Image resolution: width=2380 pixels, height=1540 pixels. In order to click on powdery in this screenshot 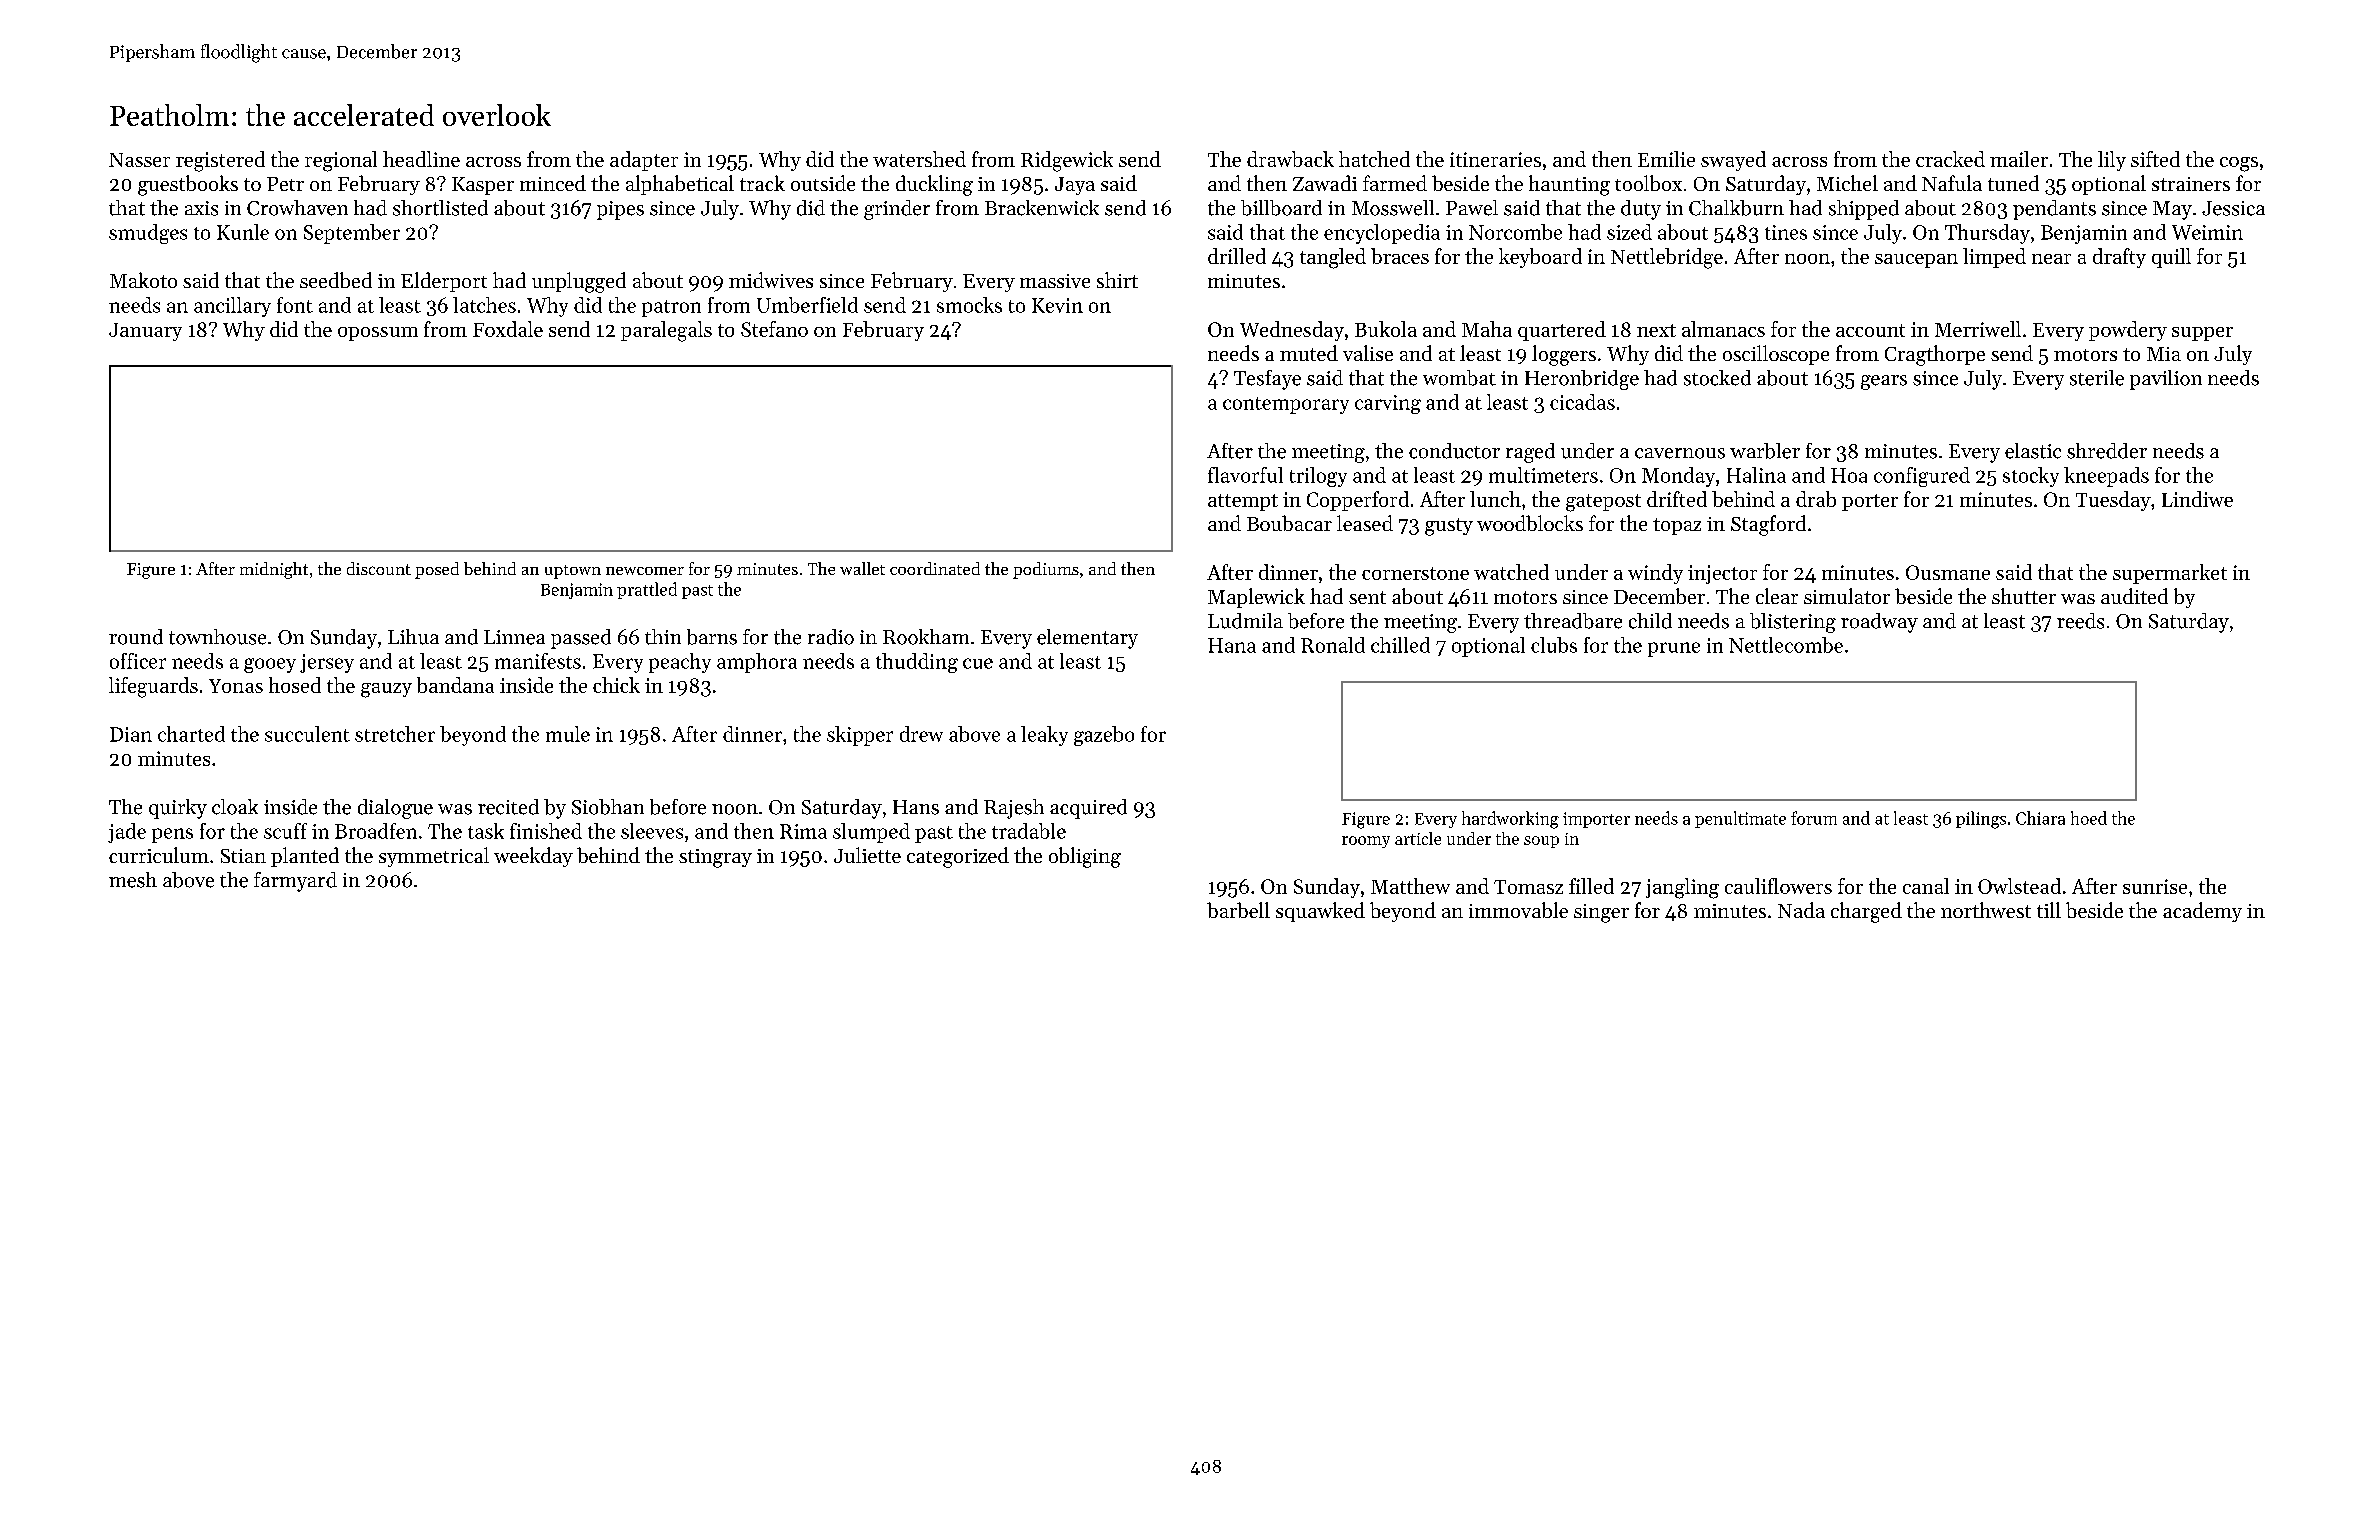, I will do `click(2128, 331)`.
